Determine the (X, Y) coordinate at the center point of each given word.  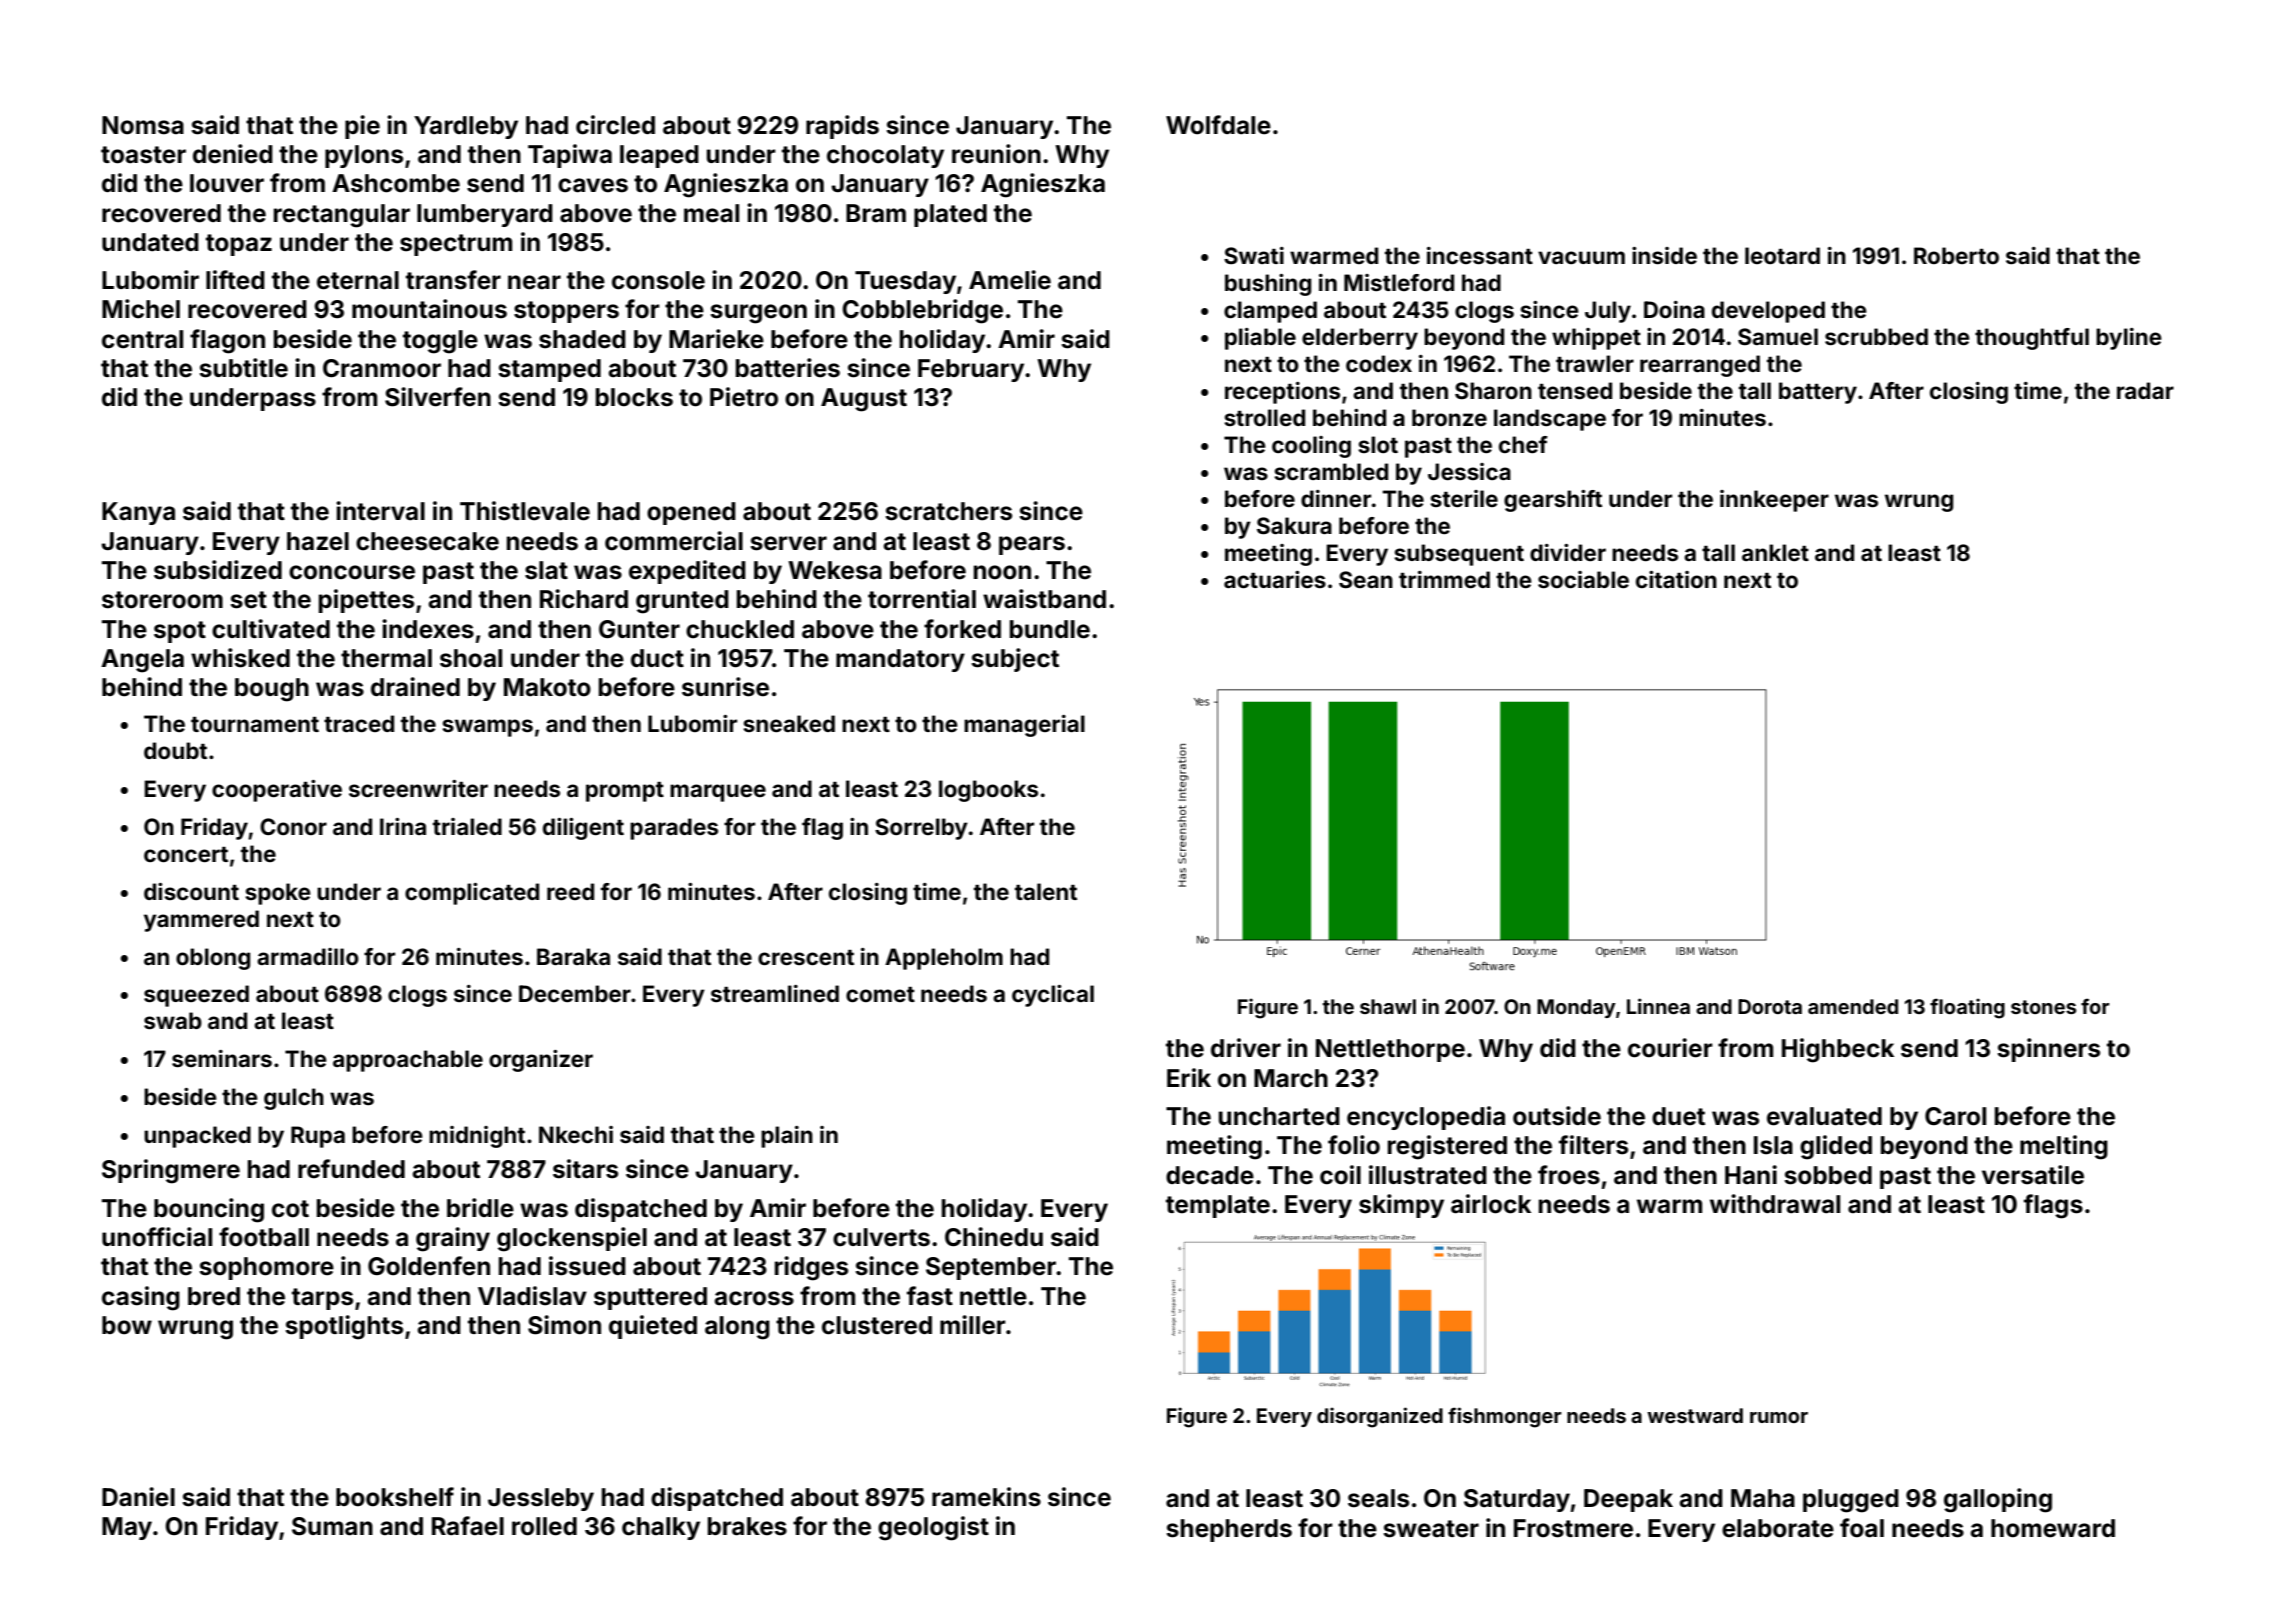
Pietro (744, 397)
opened (691, 513)
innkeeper (1774, 501)
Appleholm (944, 959)
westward (1695, 1415)
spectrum (456, 245)
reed (570, 891)
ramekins (986, 1497)
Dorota (1770, 1006)
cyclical (1053, 996)
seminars (222, 1059)
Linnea (1658, 1006)
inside (1664, 256)
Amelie (1010, 280)
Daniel (138, 1497)
